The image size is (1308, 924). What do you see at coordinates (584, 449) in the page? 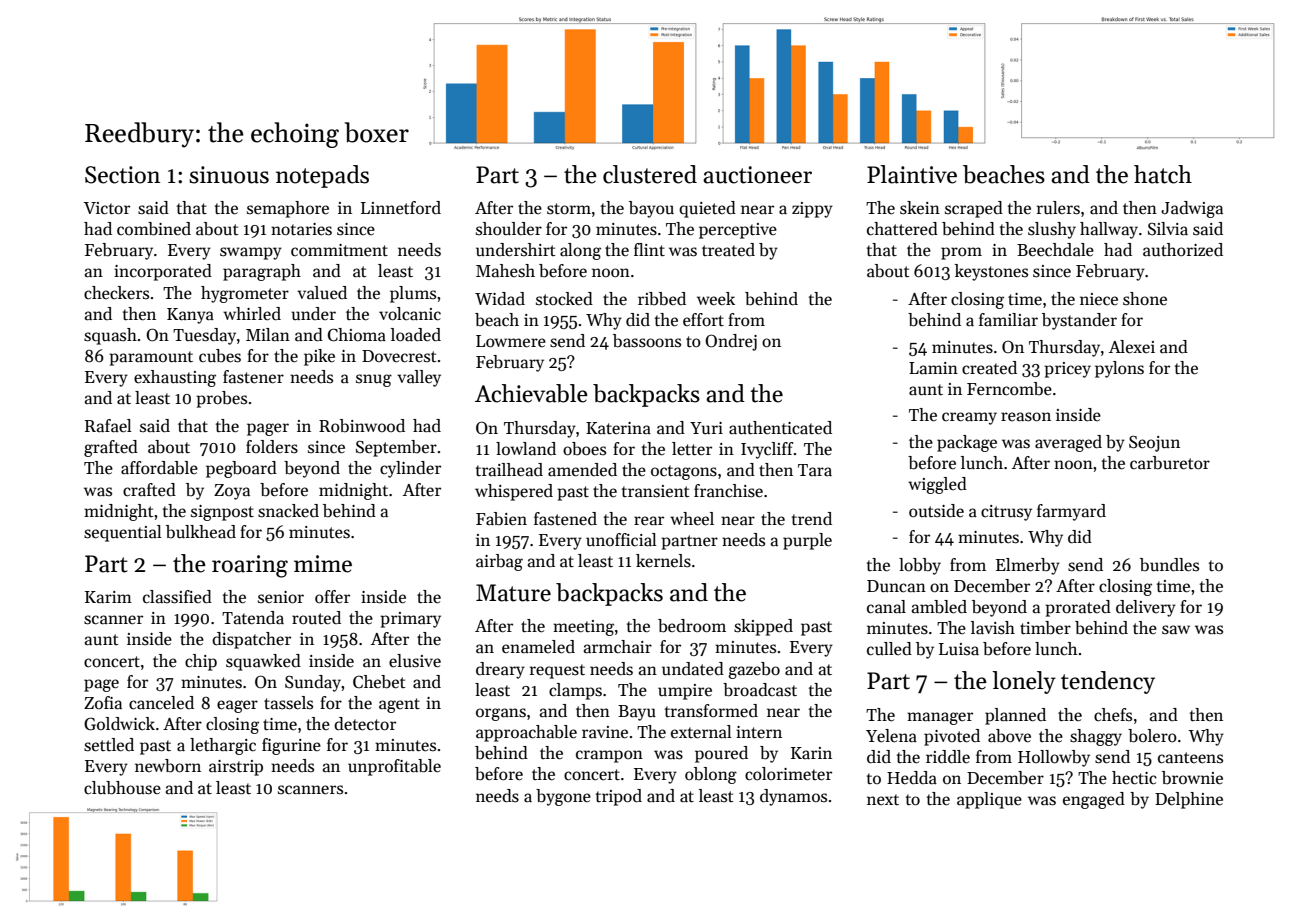
I see `oboes` at bounding box center [584, 449].
